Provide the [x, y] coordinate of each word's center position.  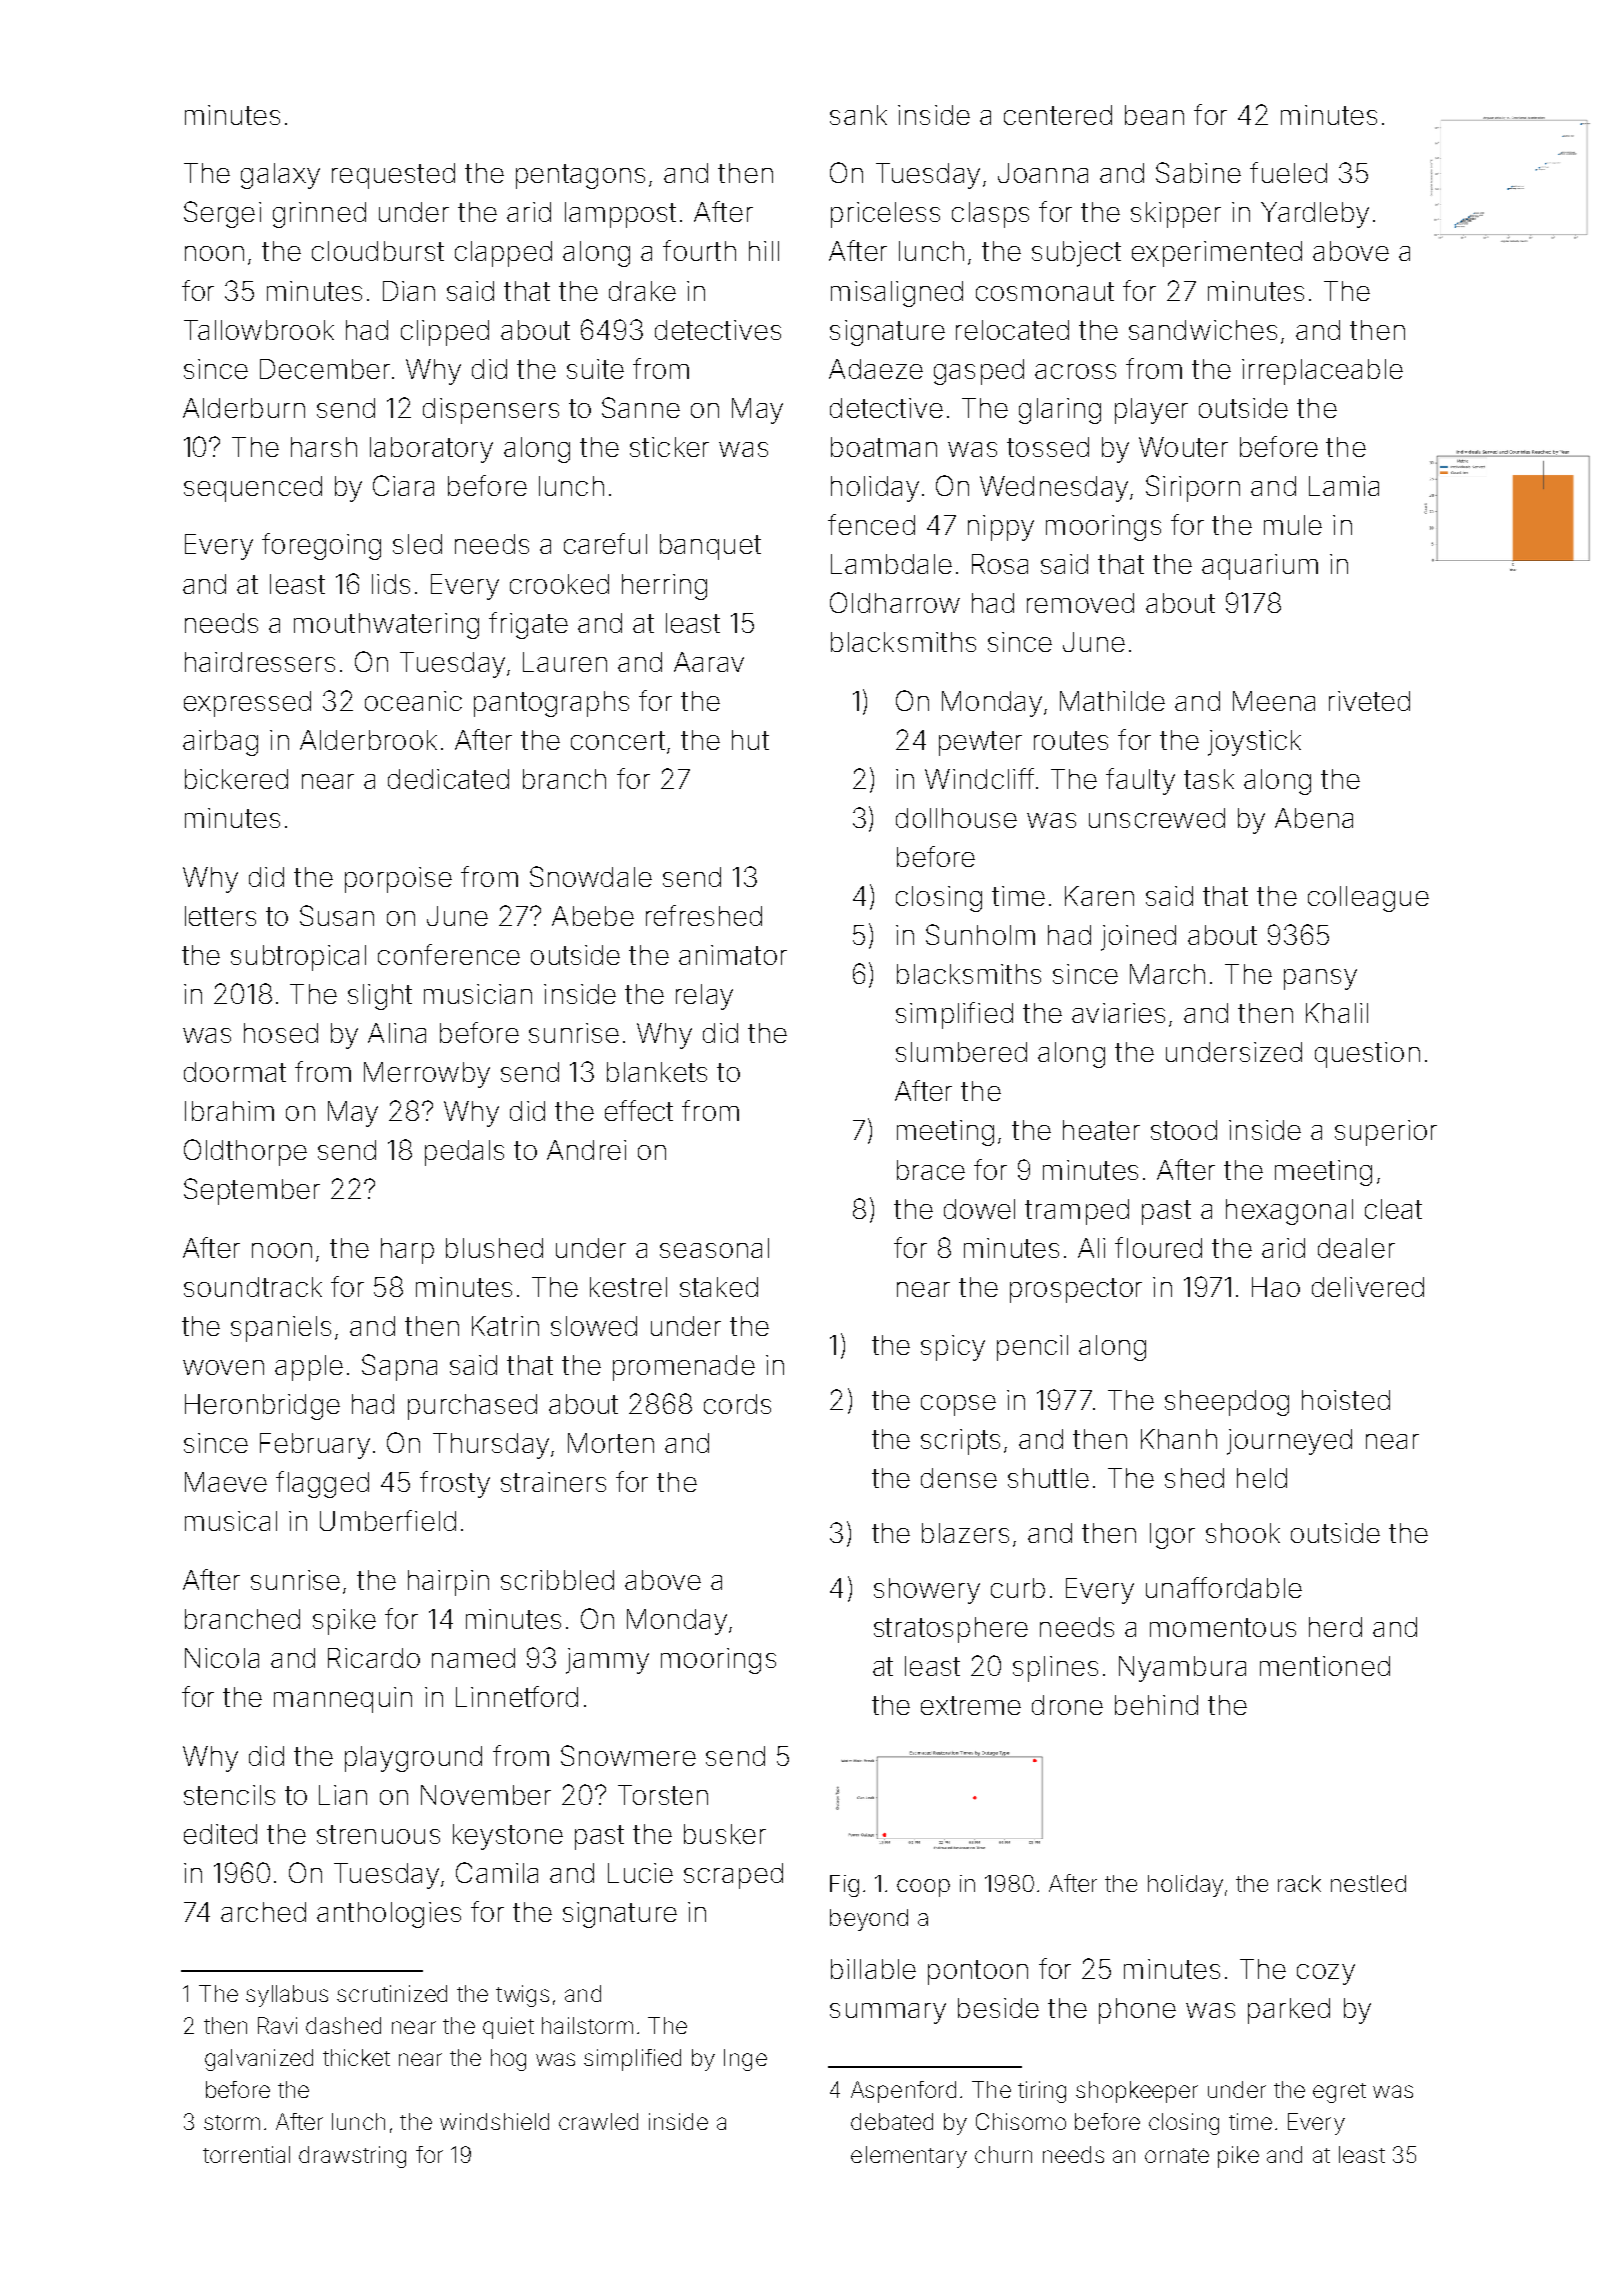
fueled [1288, 172]
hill [764, 251]
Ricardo [374, 1658]
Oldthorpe [245, 1152]
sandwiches [1203, 330]
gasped [979, 372]
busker [725, 1834]
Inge [745, 2060]
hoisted [1346, 1400]
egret [1339, 2093]
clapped [503, 254]
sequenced [253, 489]
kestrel [628, 1287]
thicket [356, 2057]
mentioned [1325, 1666]
